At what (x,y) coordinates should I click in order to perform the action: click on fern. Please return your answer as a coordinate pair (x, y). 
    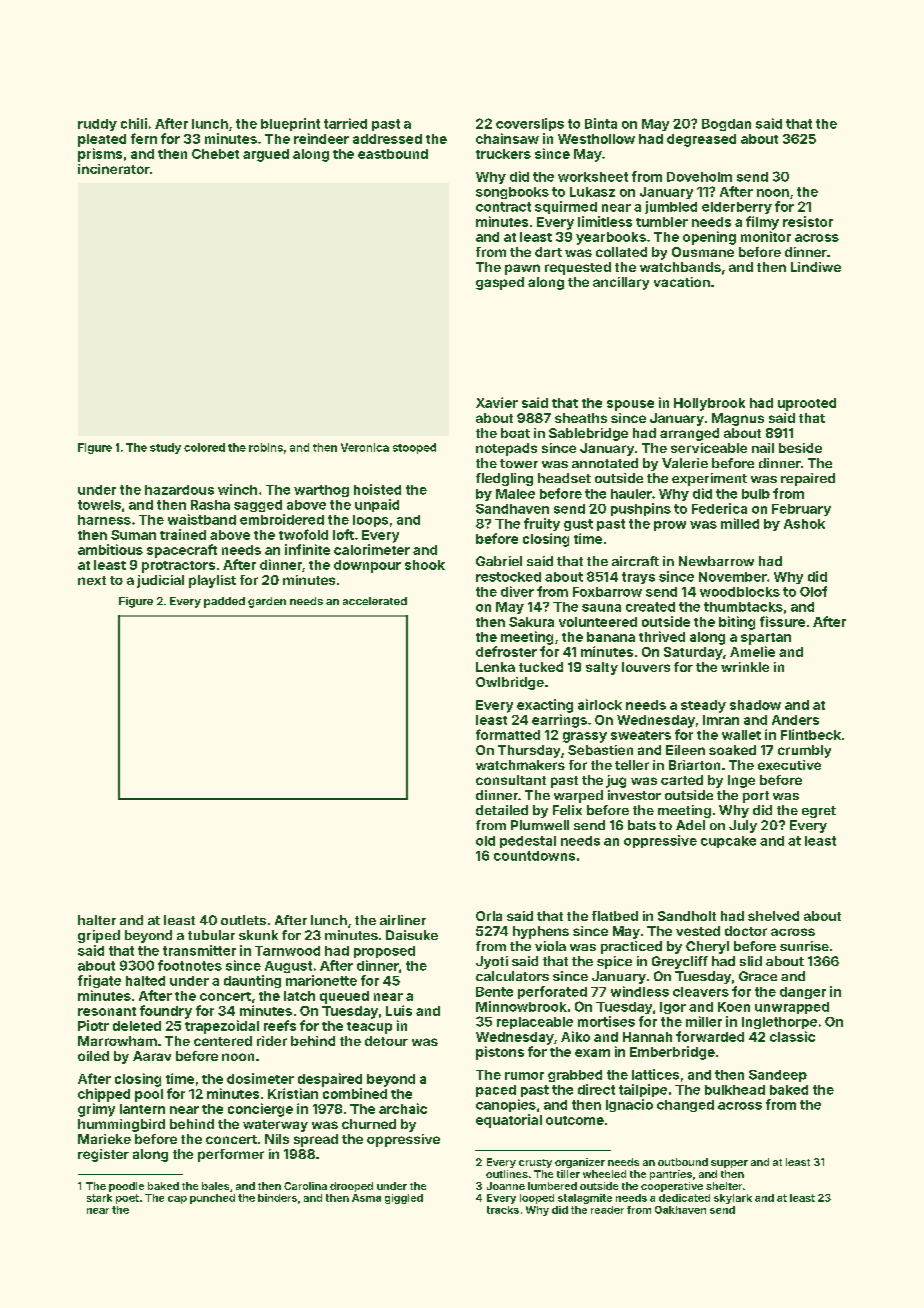
    Looking at the image, I should click on (144, 138).
